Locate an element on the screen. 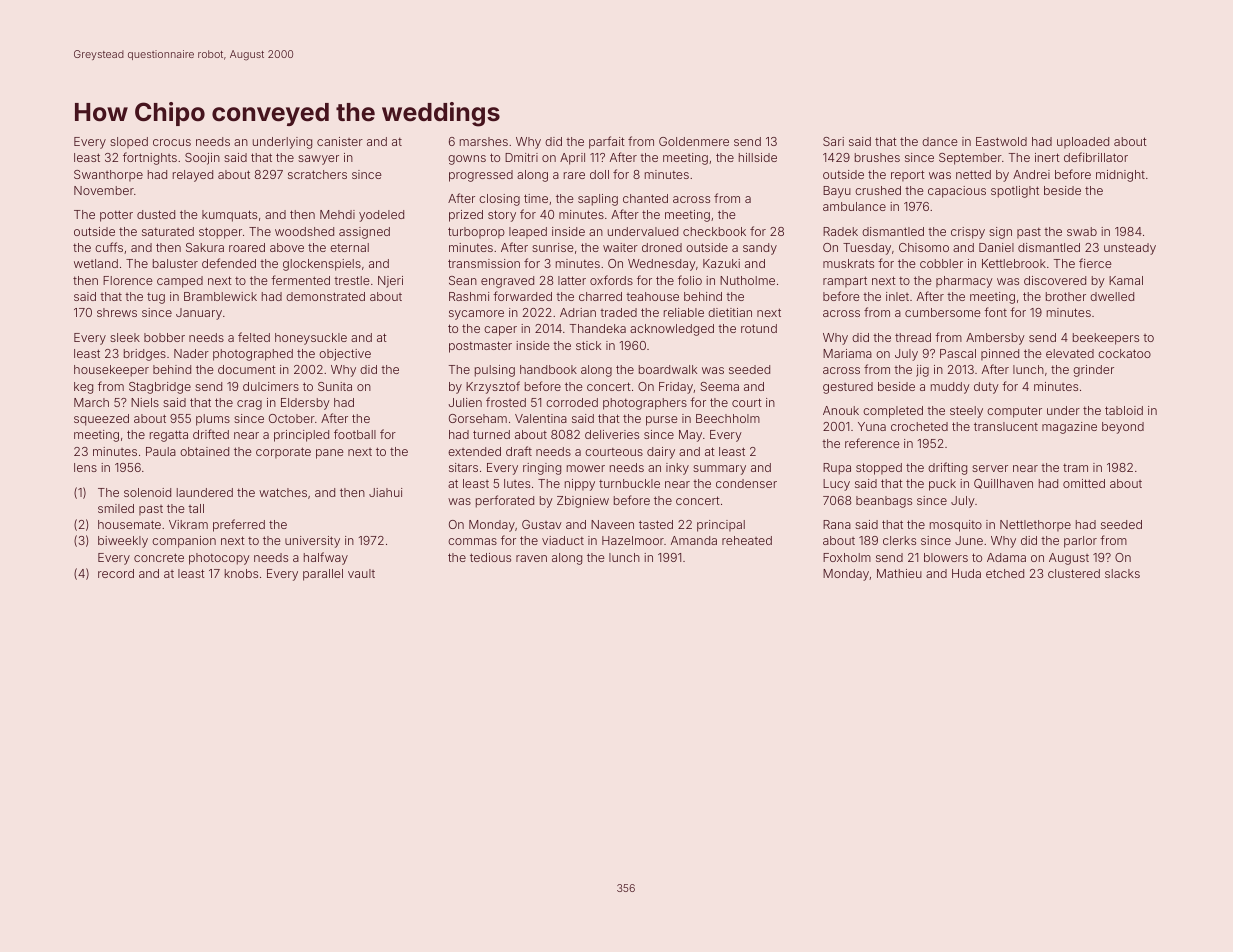  reliable is located at coordinates (684, 312).
